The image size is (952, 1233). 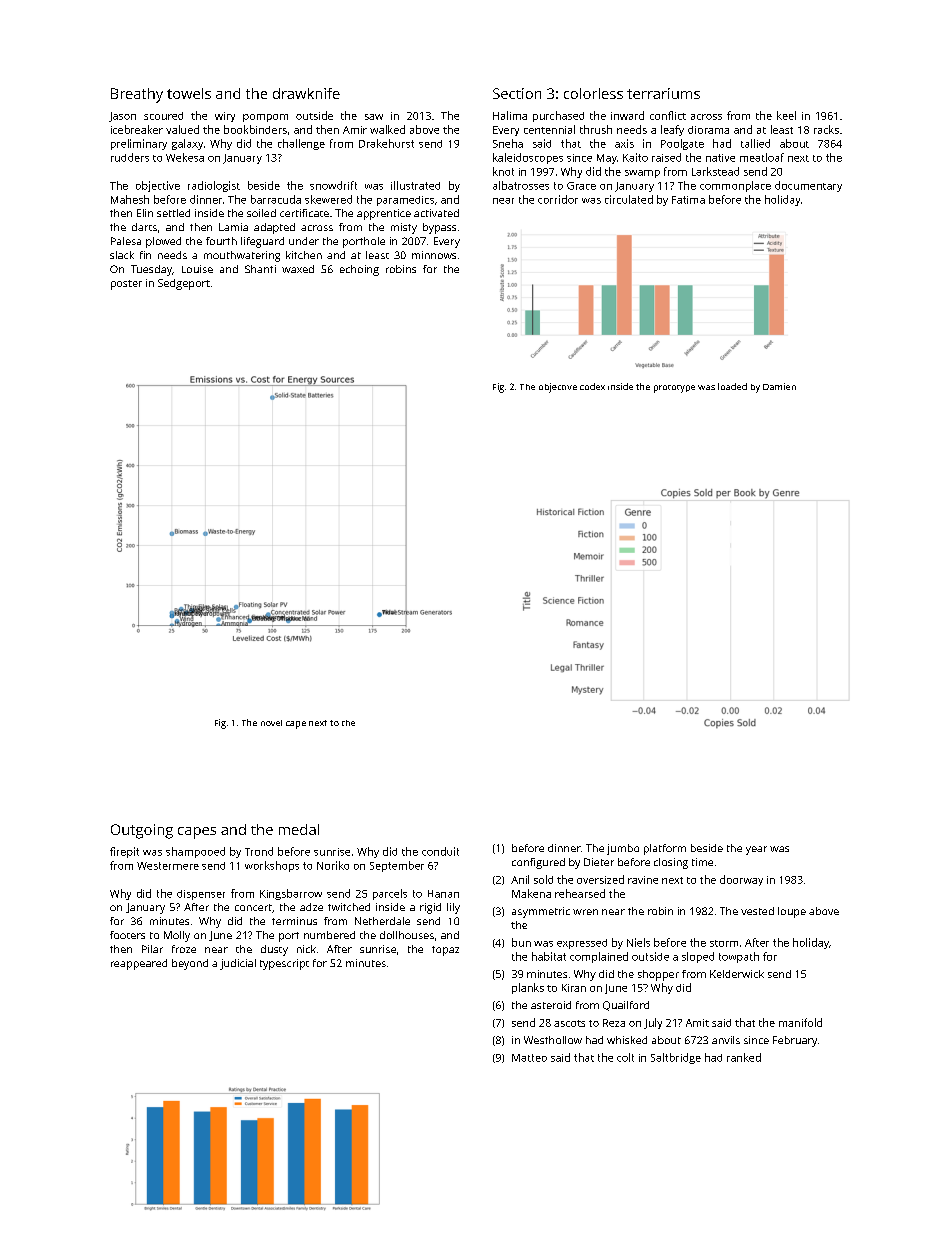 I want to click on Drakehurst, so click(x=386, y=143).
